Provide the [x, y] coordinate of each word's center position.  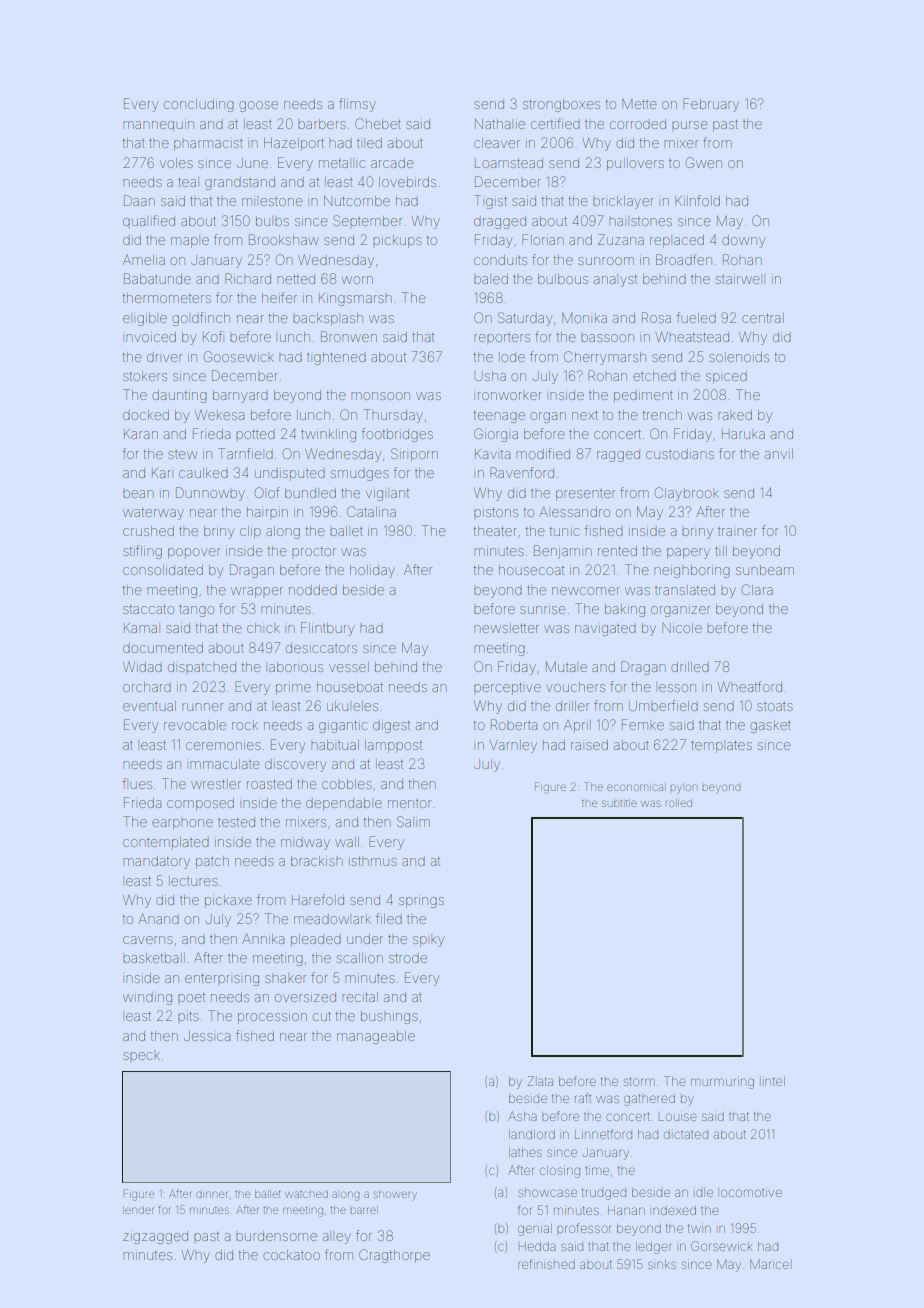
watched [306, 1194]
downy [743, 241]
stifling [142, 552]
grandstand [240, 183]
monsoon [380, 396]
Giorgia [496, 435]
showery [395, 1195]
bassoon [607, 338]
